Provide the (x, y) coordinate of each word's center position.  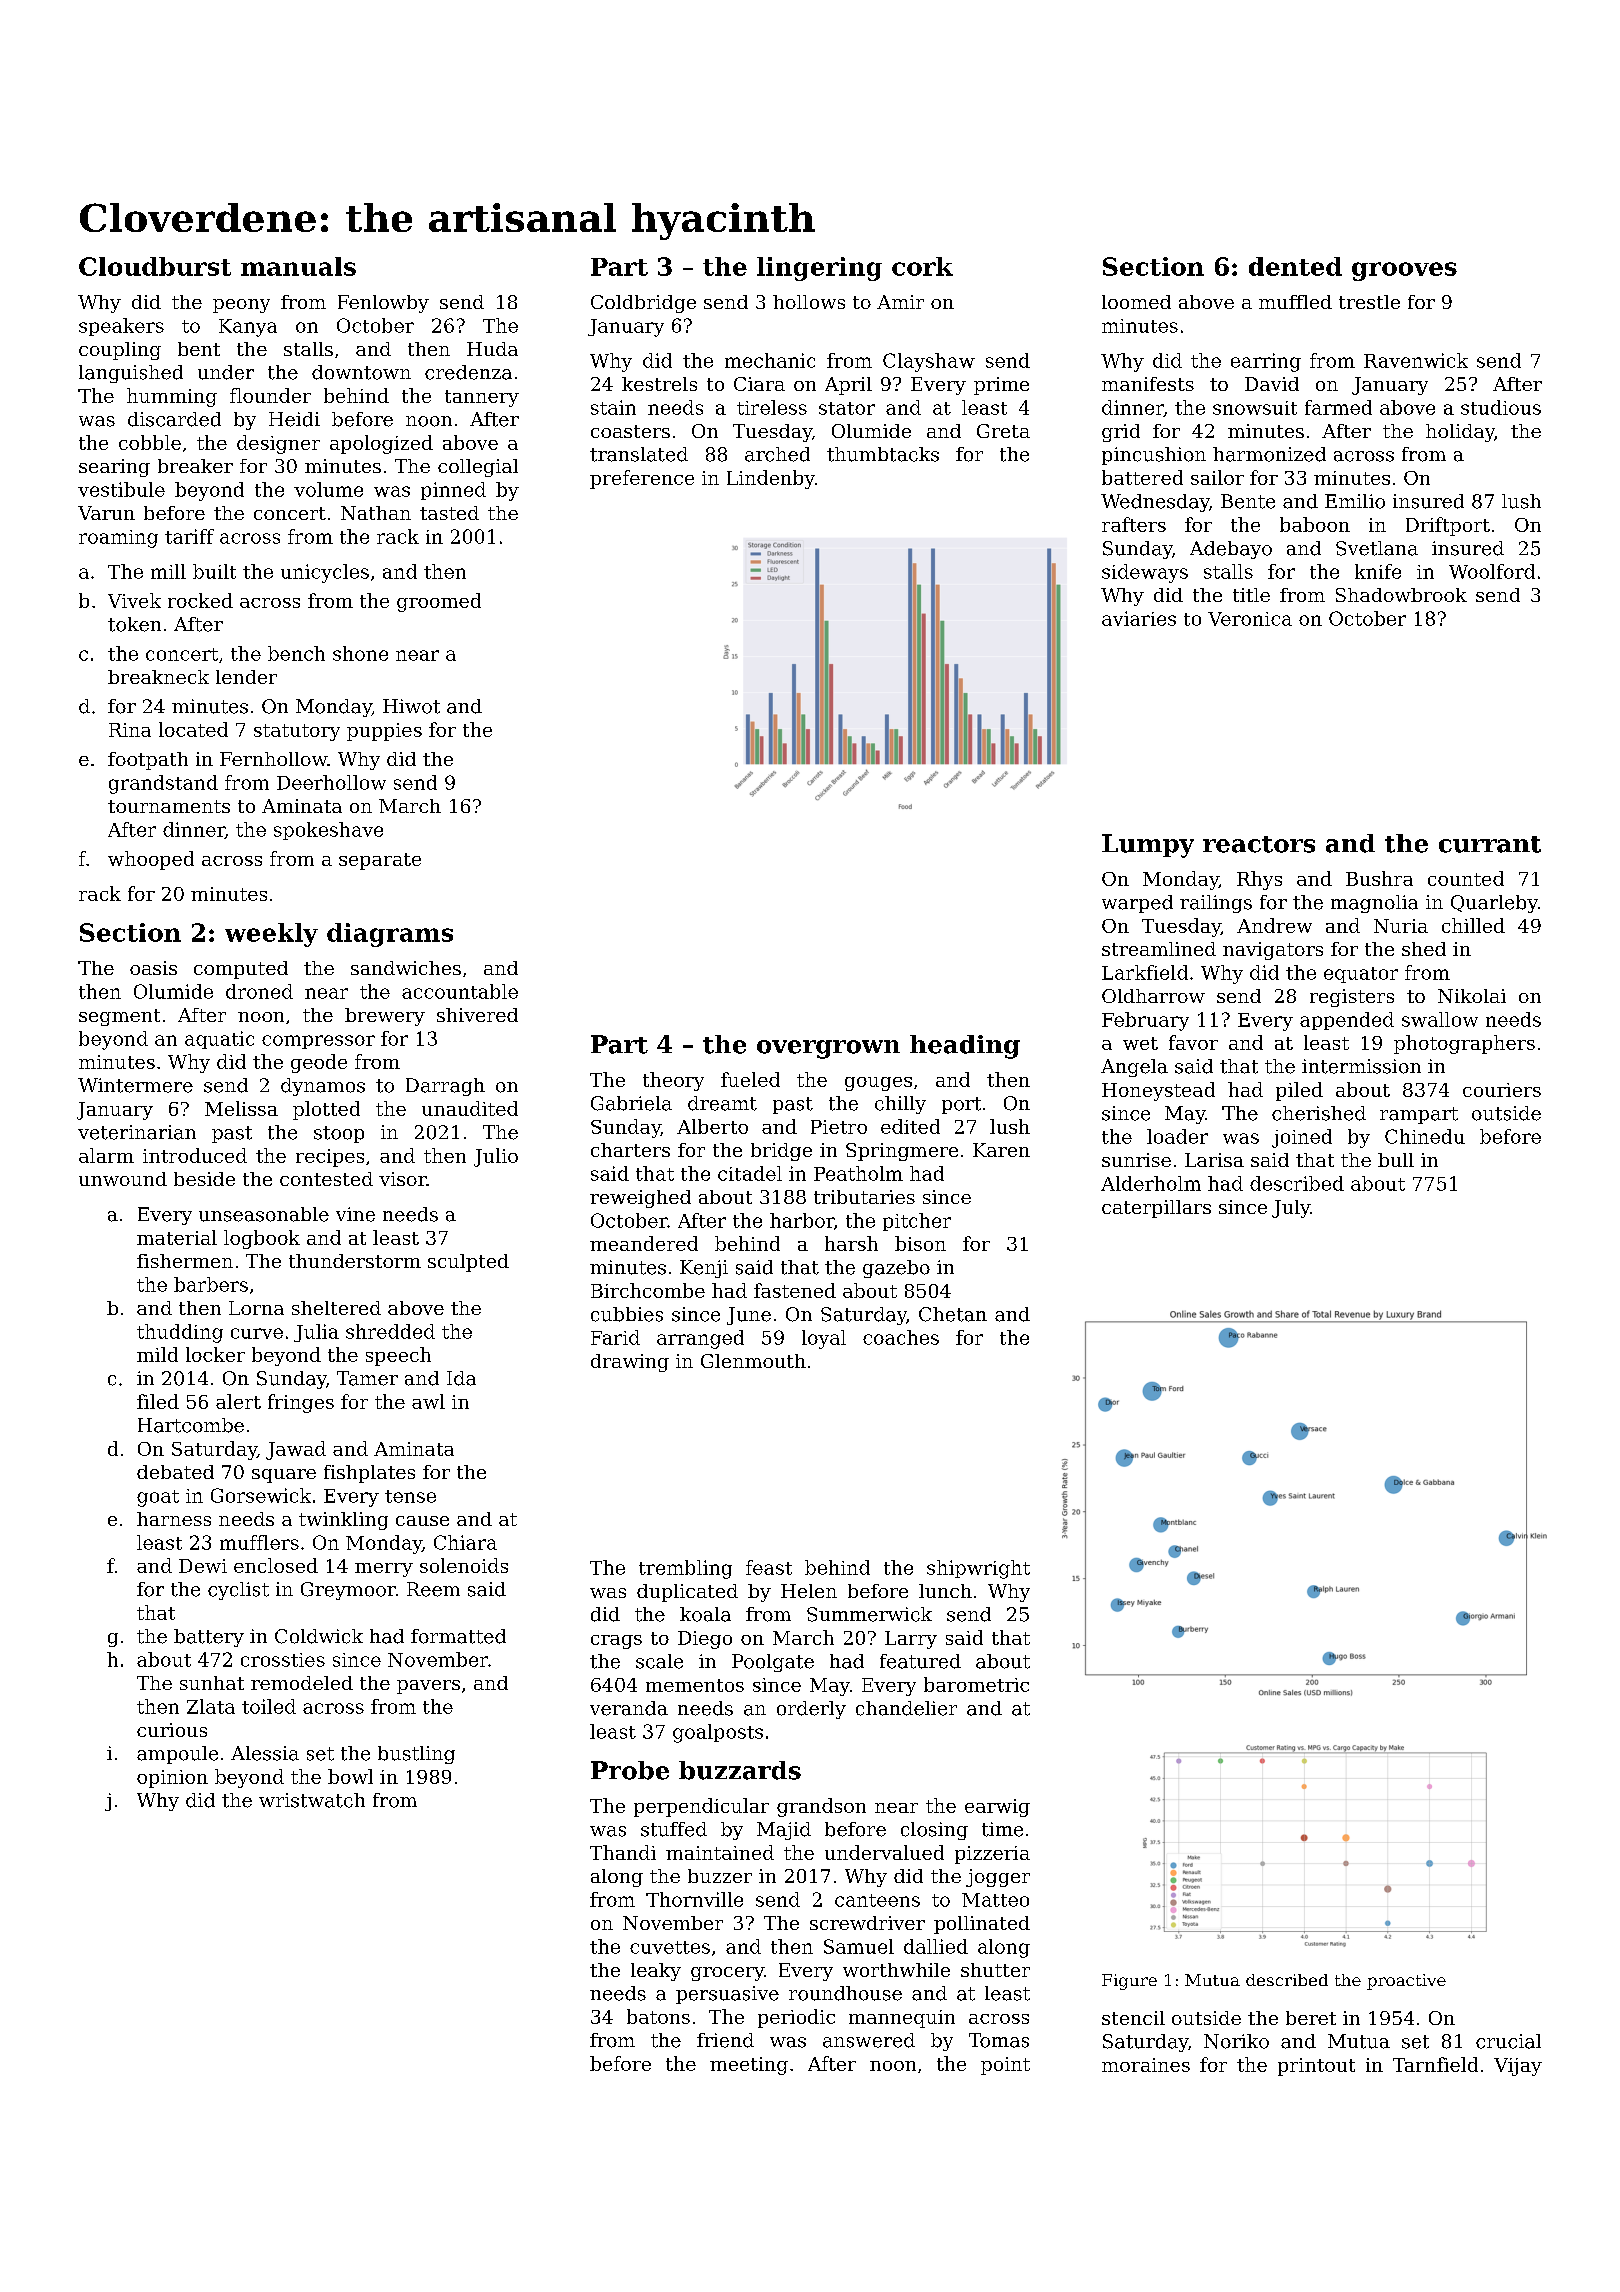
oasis (153, 968)
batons (658, 2016)
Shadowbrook (1401, 595)
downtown (361, 372)
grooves (1404, 271)
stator (847, 408)
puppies (384, 732)
